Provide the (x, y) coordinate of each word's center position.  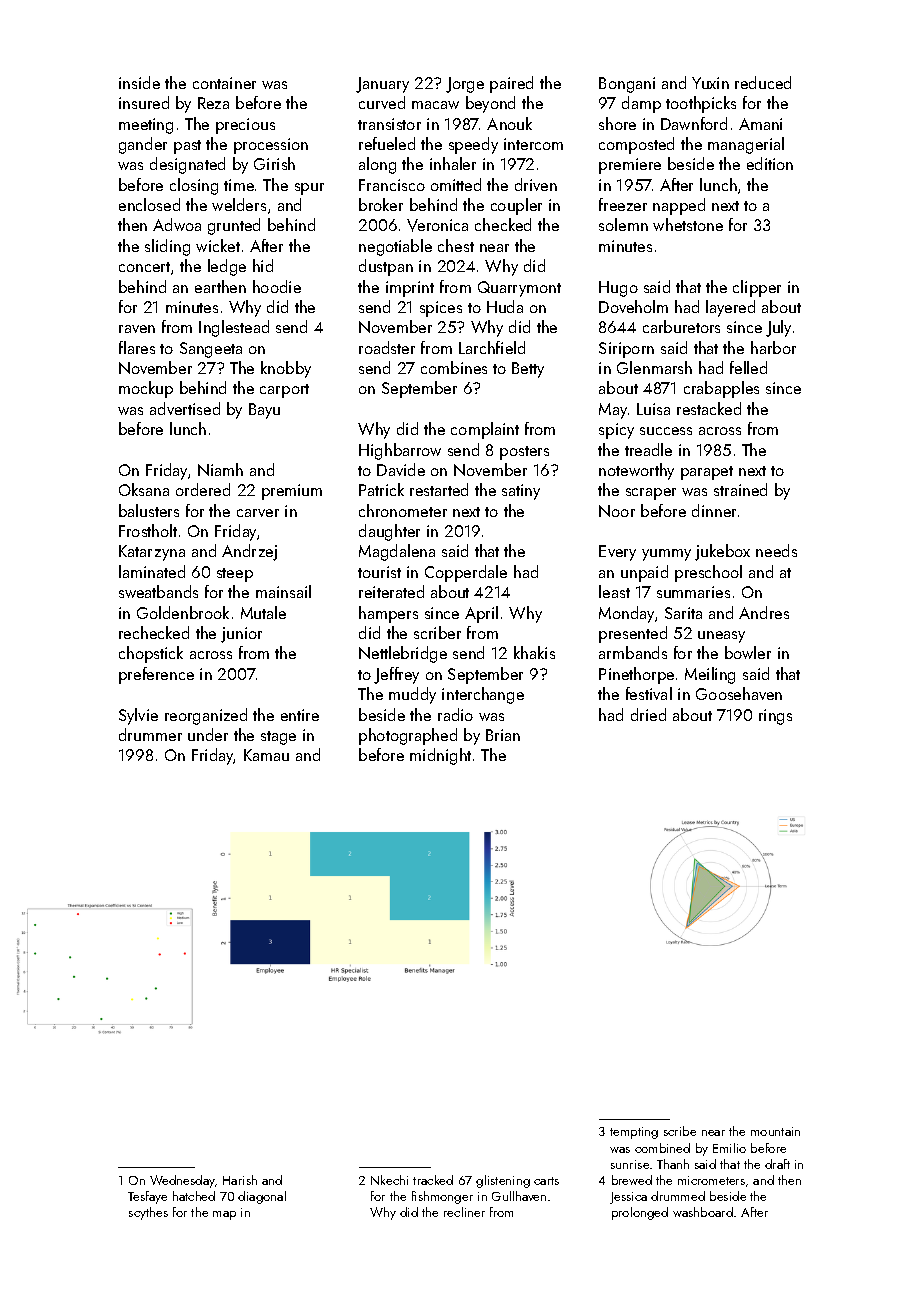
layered (730, 308)
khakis (534, 652)
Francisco (392, 185)
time (239, 185)
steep (235, 575)
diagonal (262, 1197)
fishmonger (442, 1197)
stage (278, 738)
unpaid (644, 573)
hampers (388, 614)
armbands (633, 652)
